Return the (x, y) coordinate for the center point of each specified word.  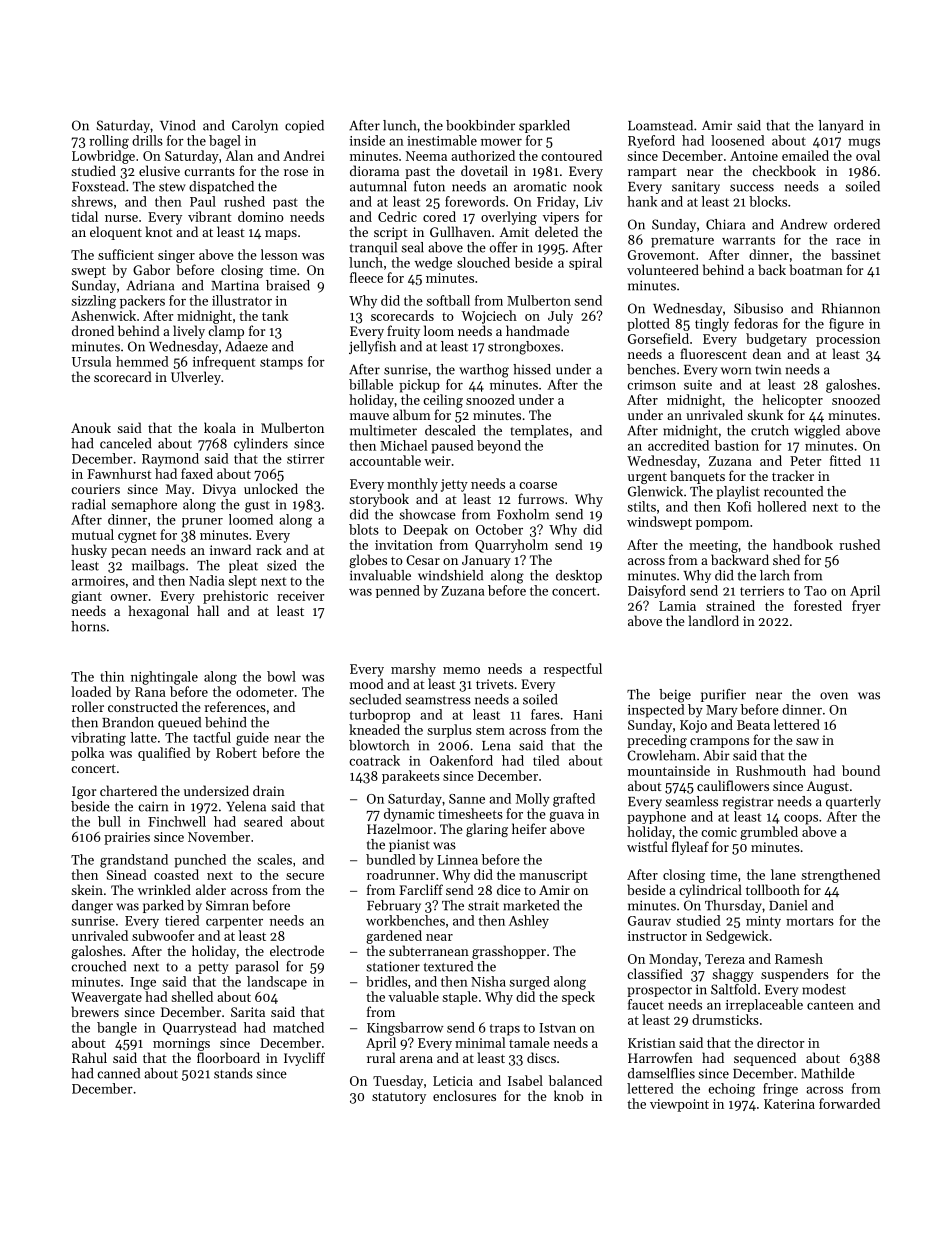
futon (429, 186)
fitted (845, 460)
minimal (480, 1042)
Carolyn (255, 126)
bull (109, 821)
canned (118, 1073)
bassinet (855, 254)
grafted (574, 800)
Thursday (733, 906)
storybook (379, 500)
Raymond (170, 460)
